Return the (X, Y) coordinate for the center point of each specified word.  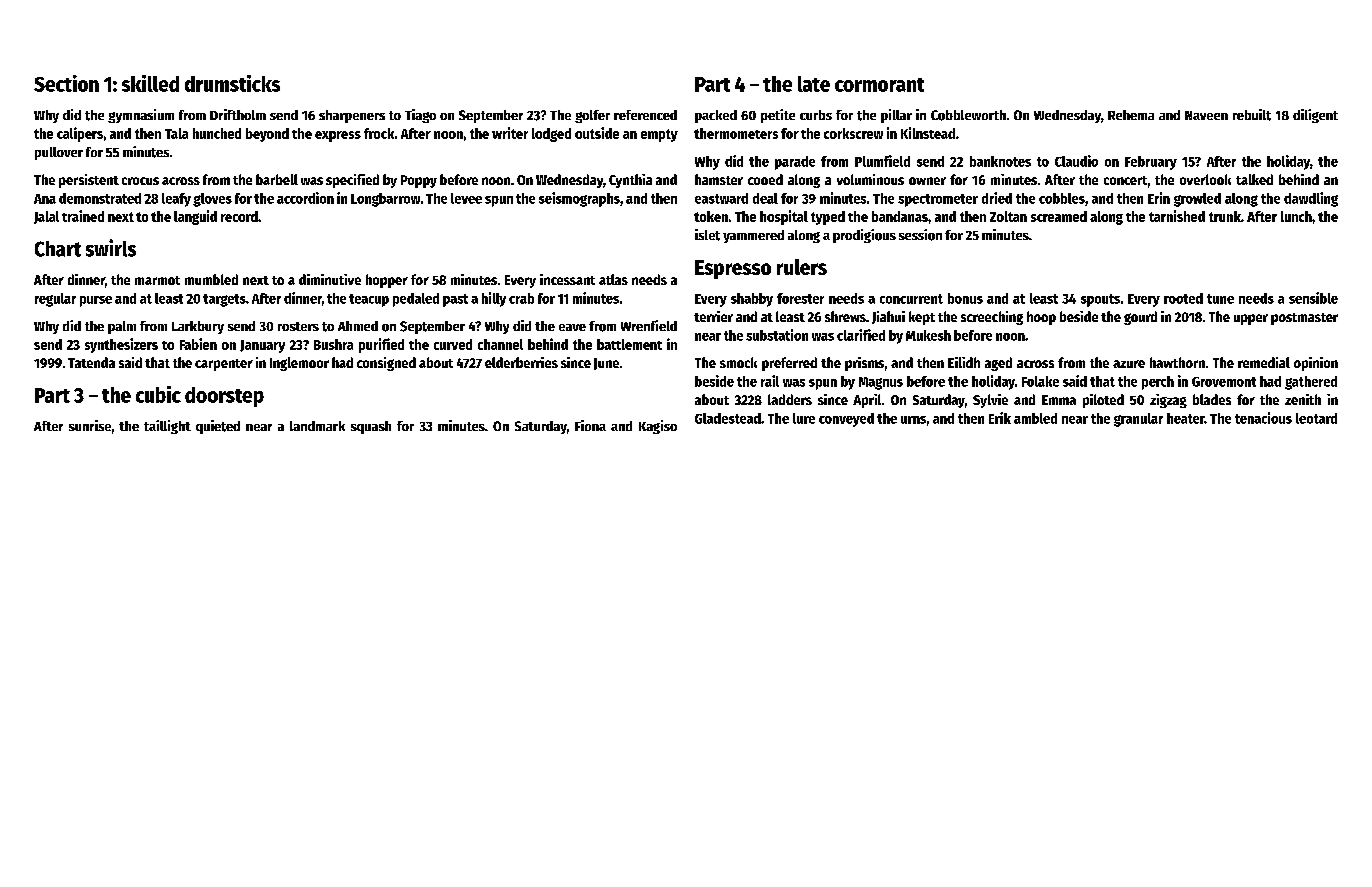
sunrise (90, 425)
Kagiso (658, 427)
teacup (369, 300)
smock (738, 362)
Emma (1059, 400)
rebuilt (1252, 115)
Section (66, 83)
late (814, 84)
